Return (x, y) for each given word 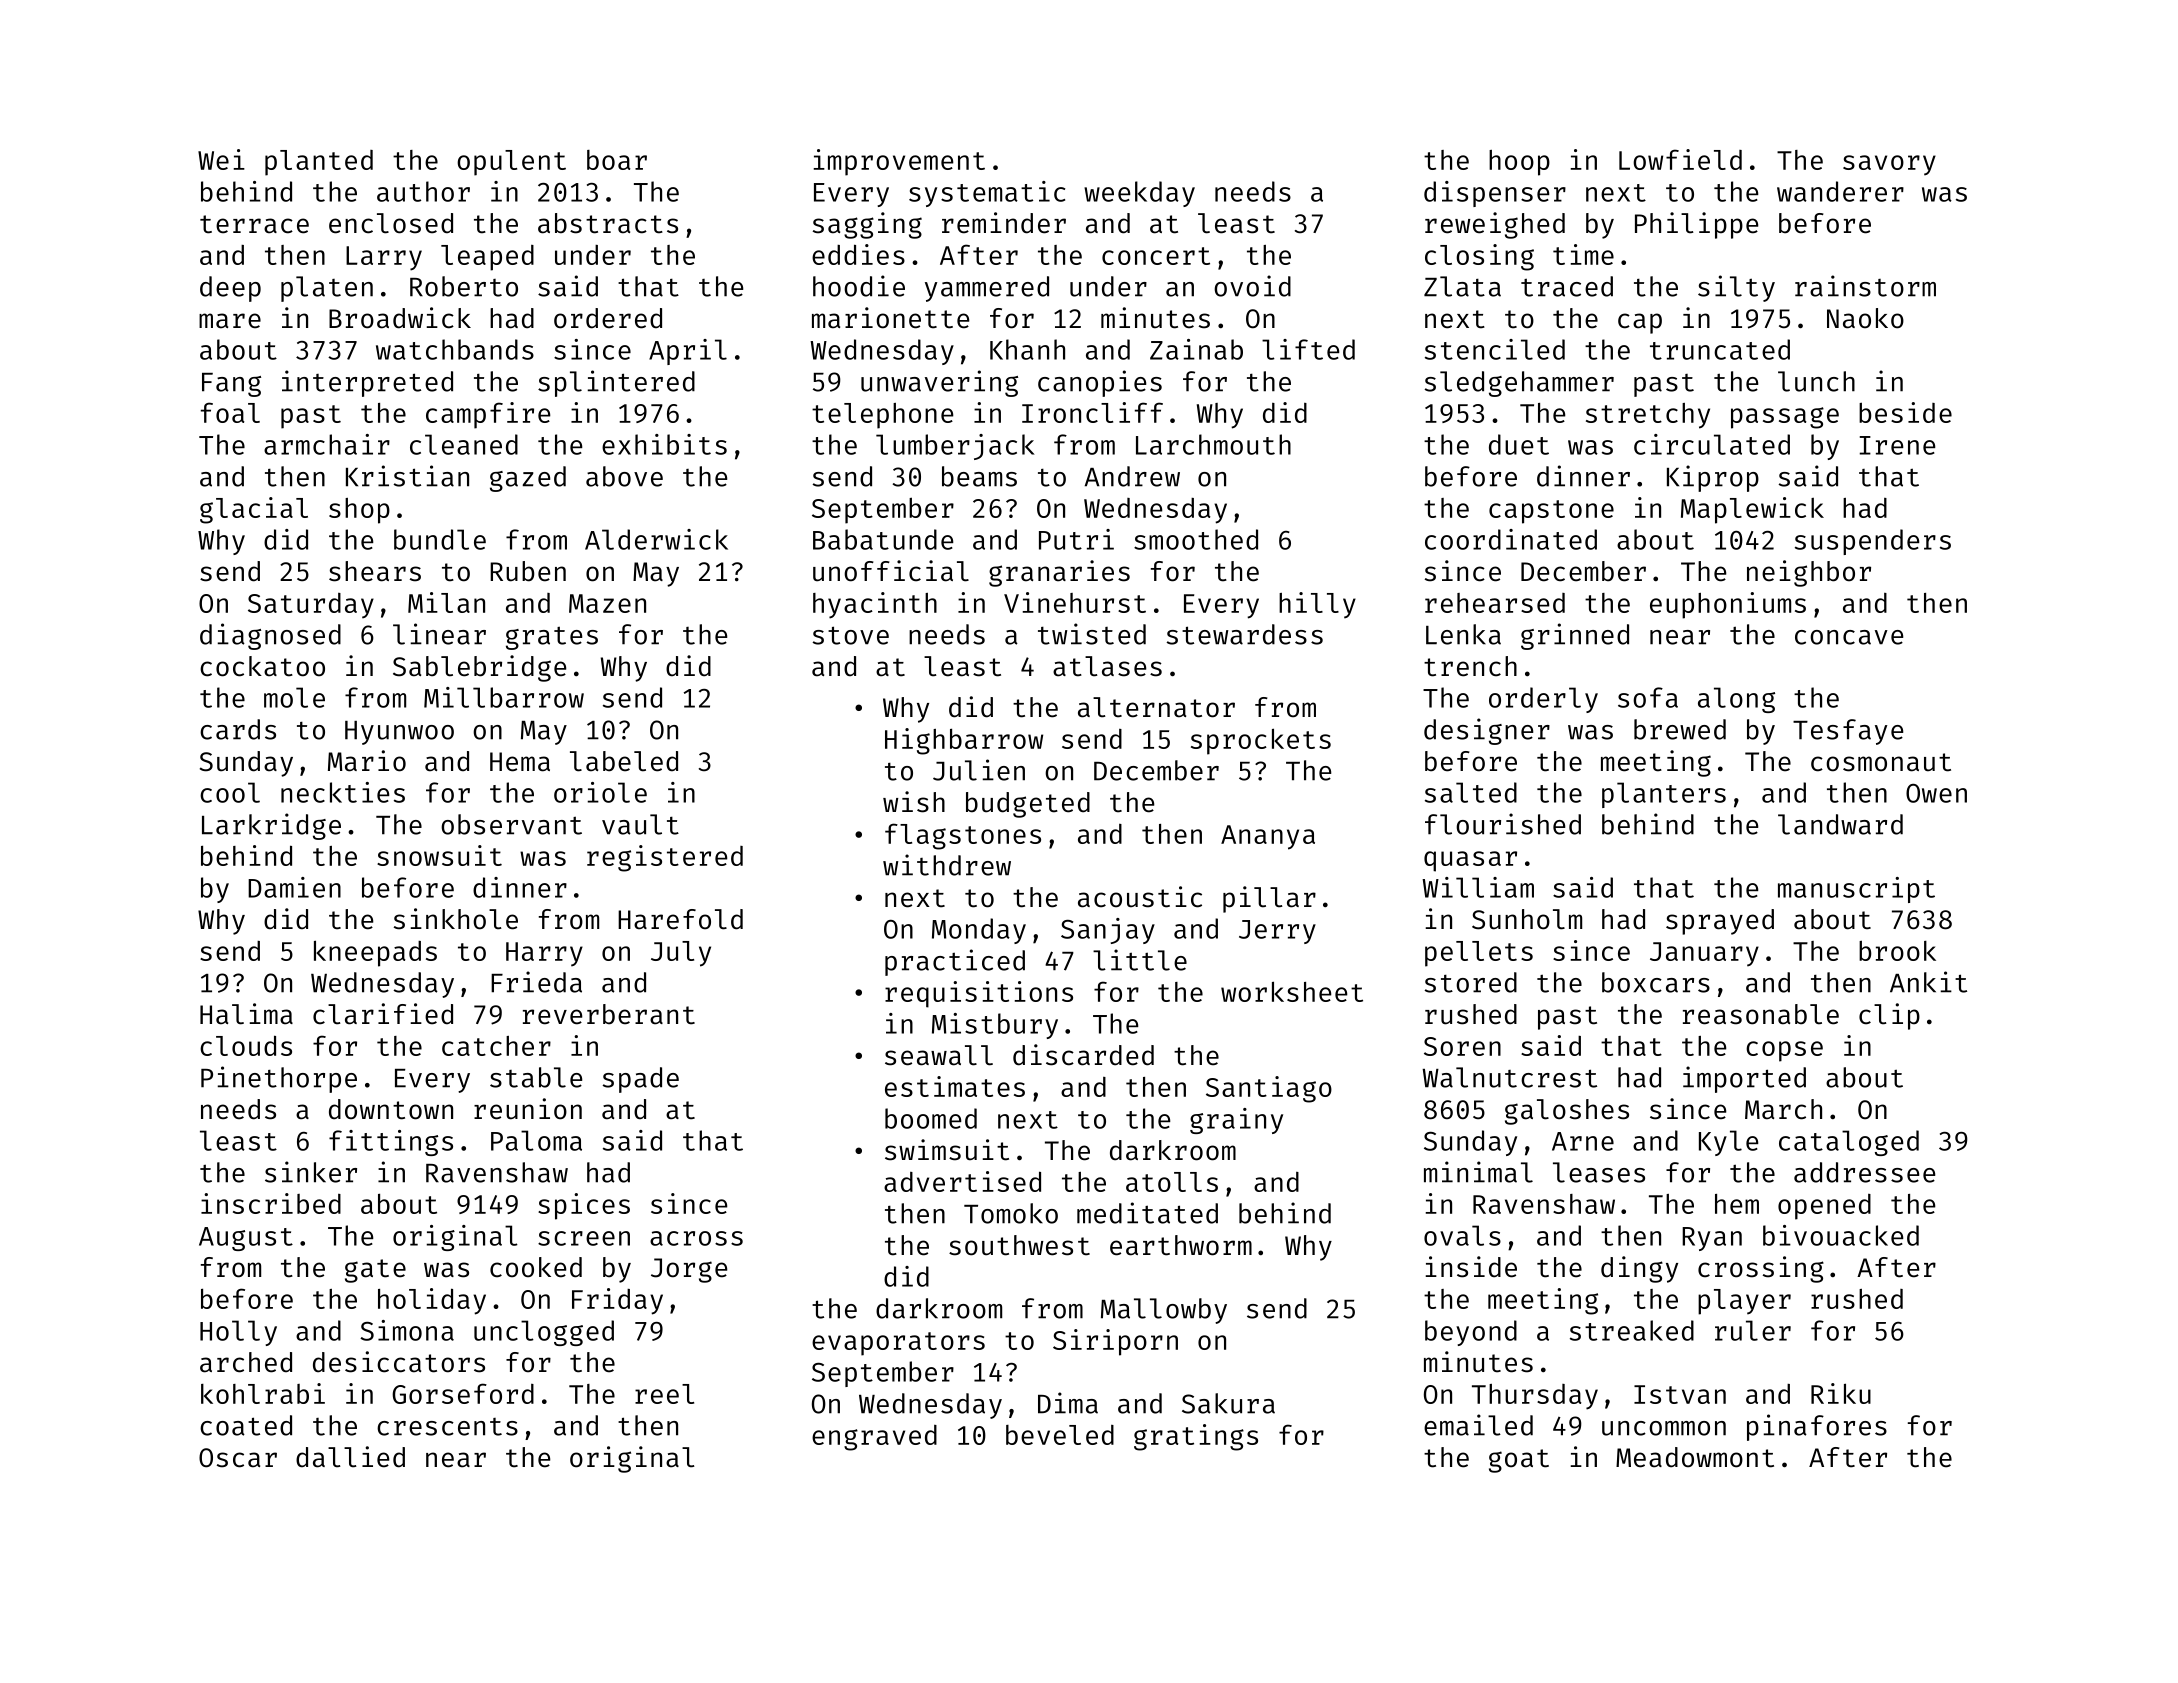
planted (319, 163)
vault (640, 824)
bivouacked (1841, 1235)
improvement (899, 162)
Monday (979, 931)
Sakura (1228, 1403)
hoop (1519, 163)
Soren (1462, 1046)
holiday (432, 1301)
